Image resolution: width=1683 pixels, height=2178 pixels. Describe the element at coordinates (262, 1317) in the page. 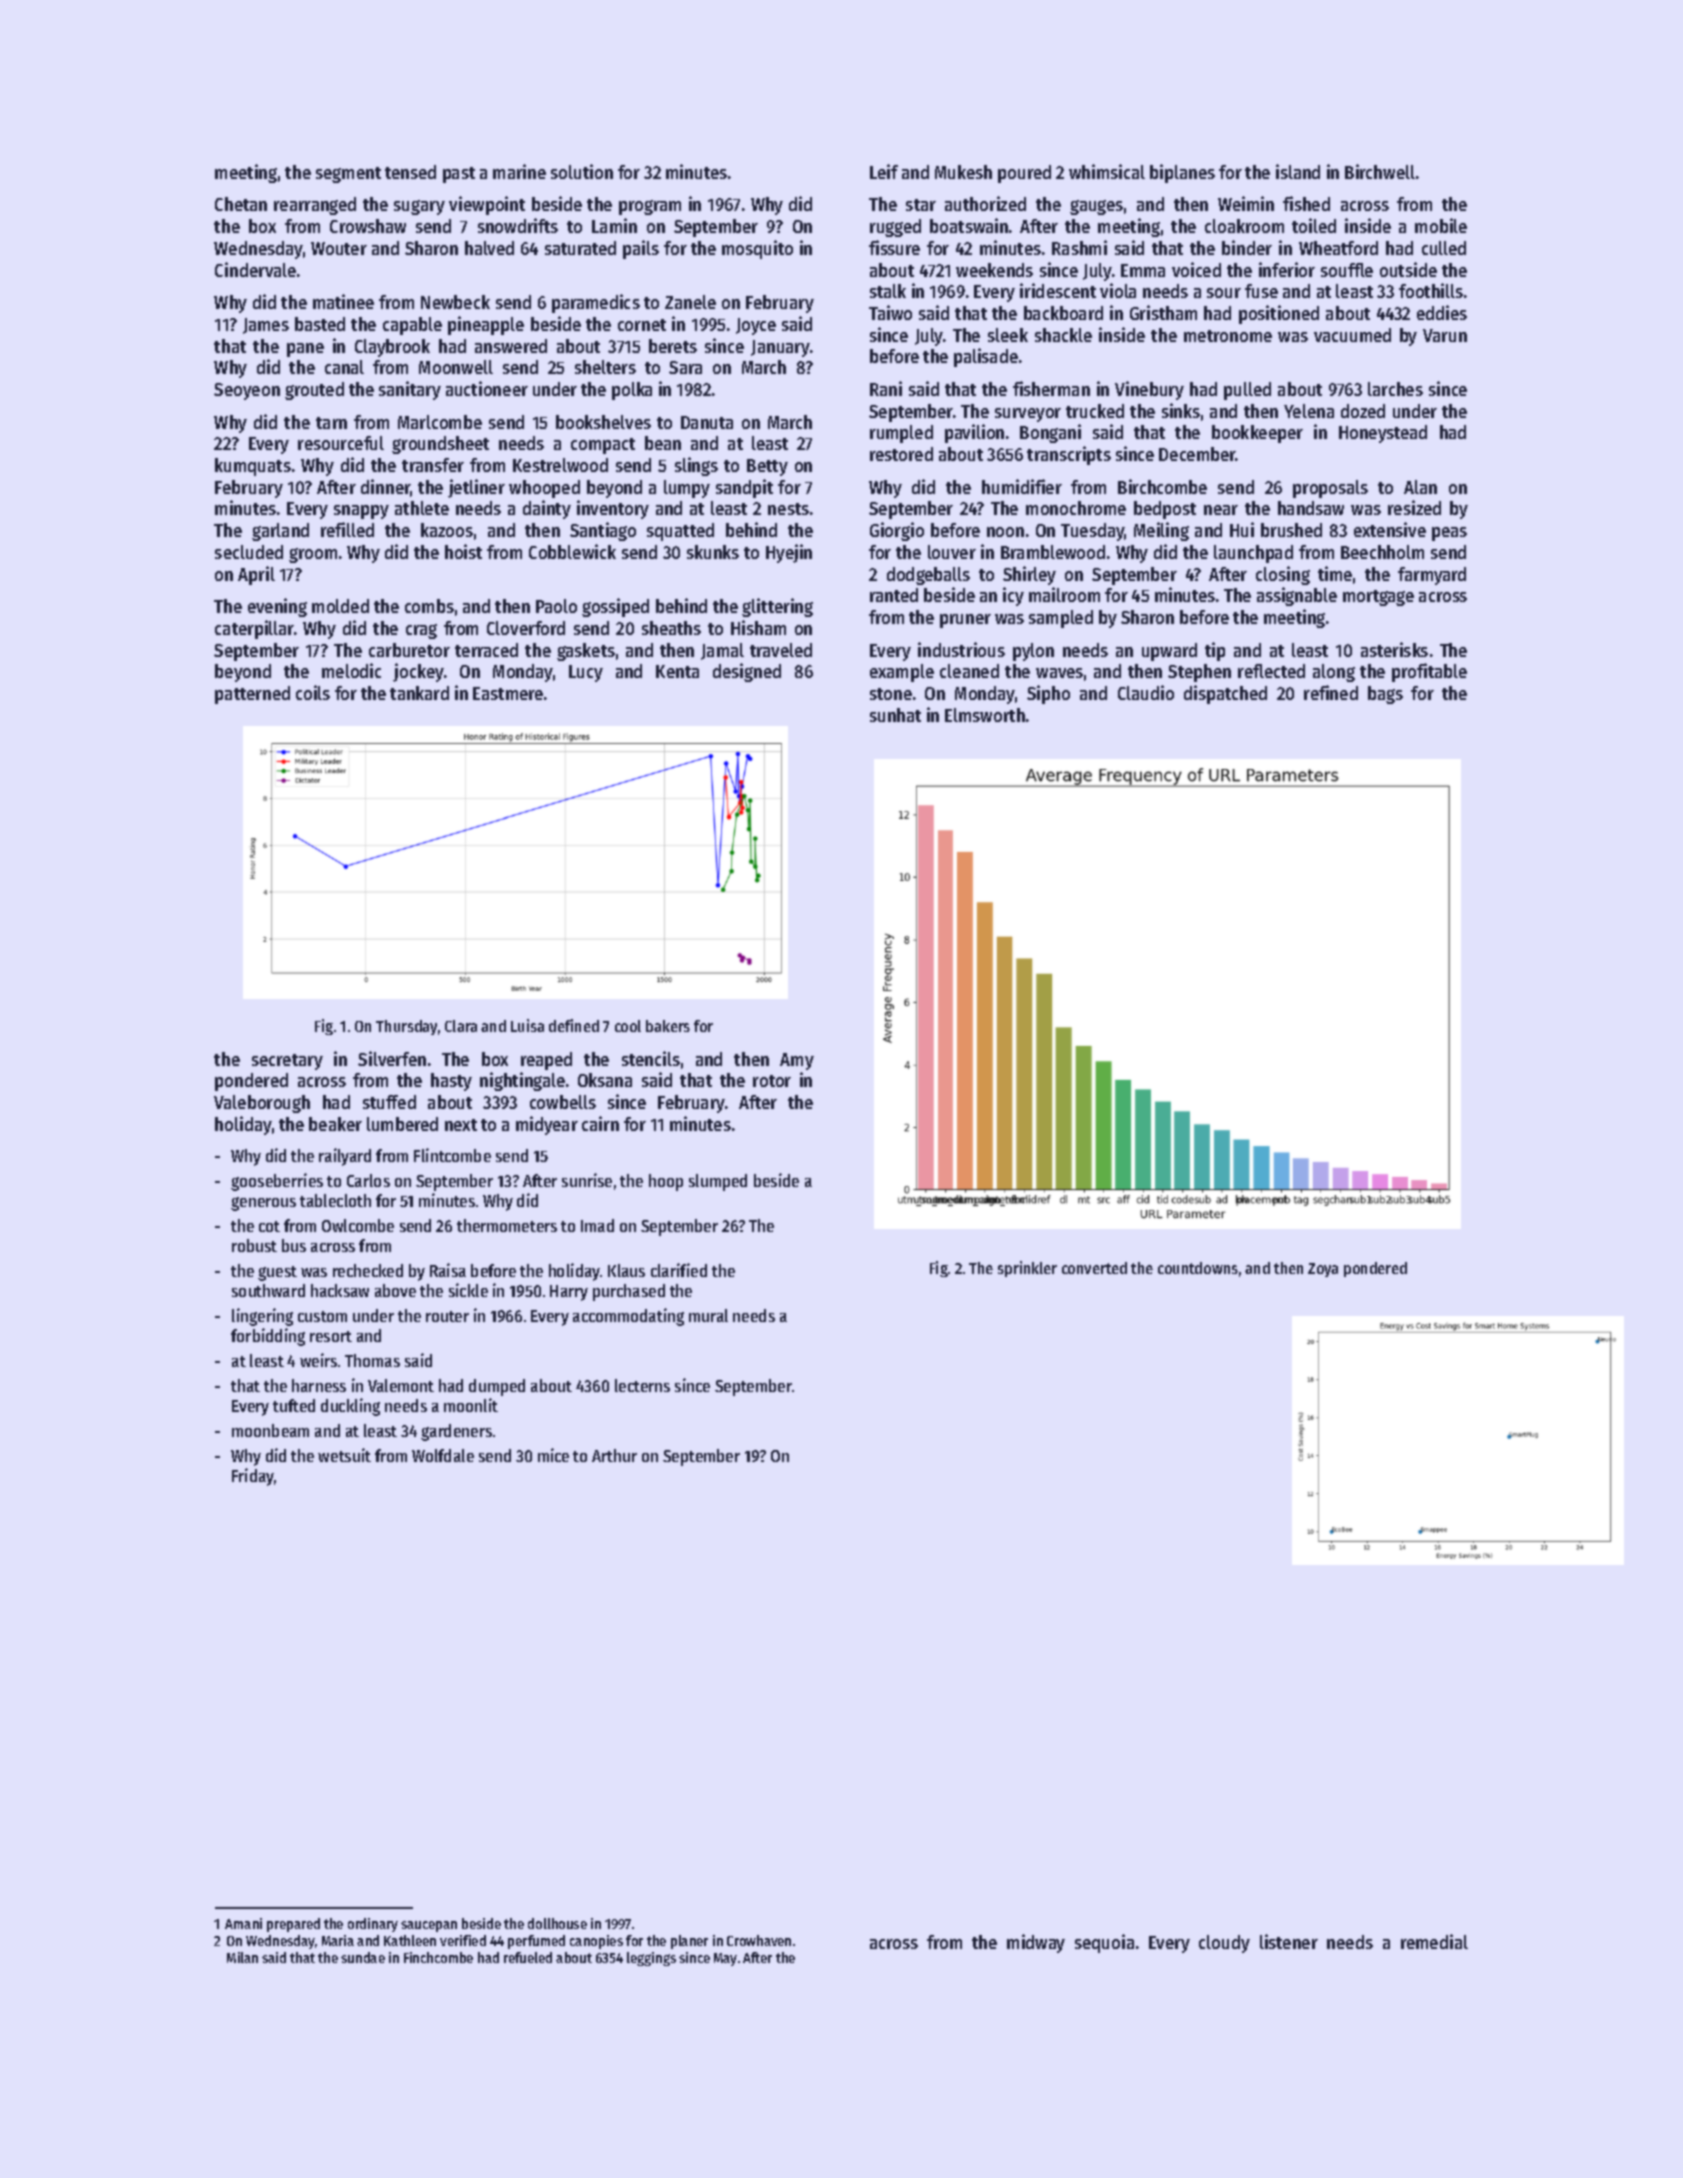

I see `lingering` at that location.
